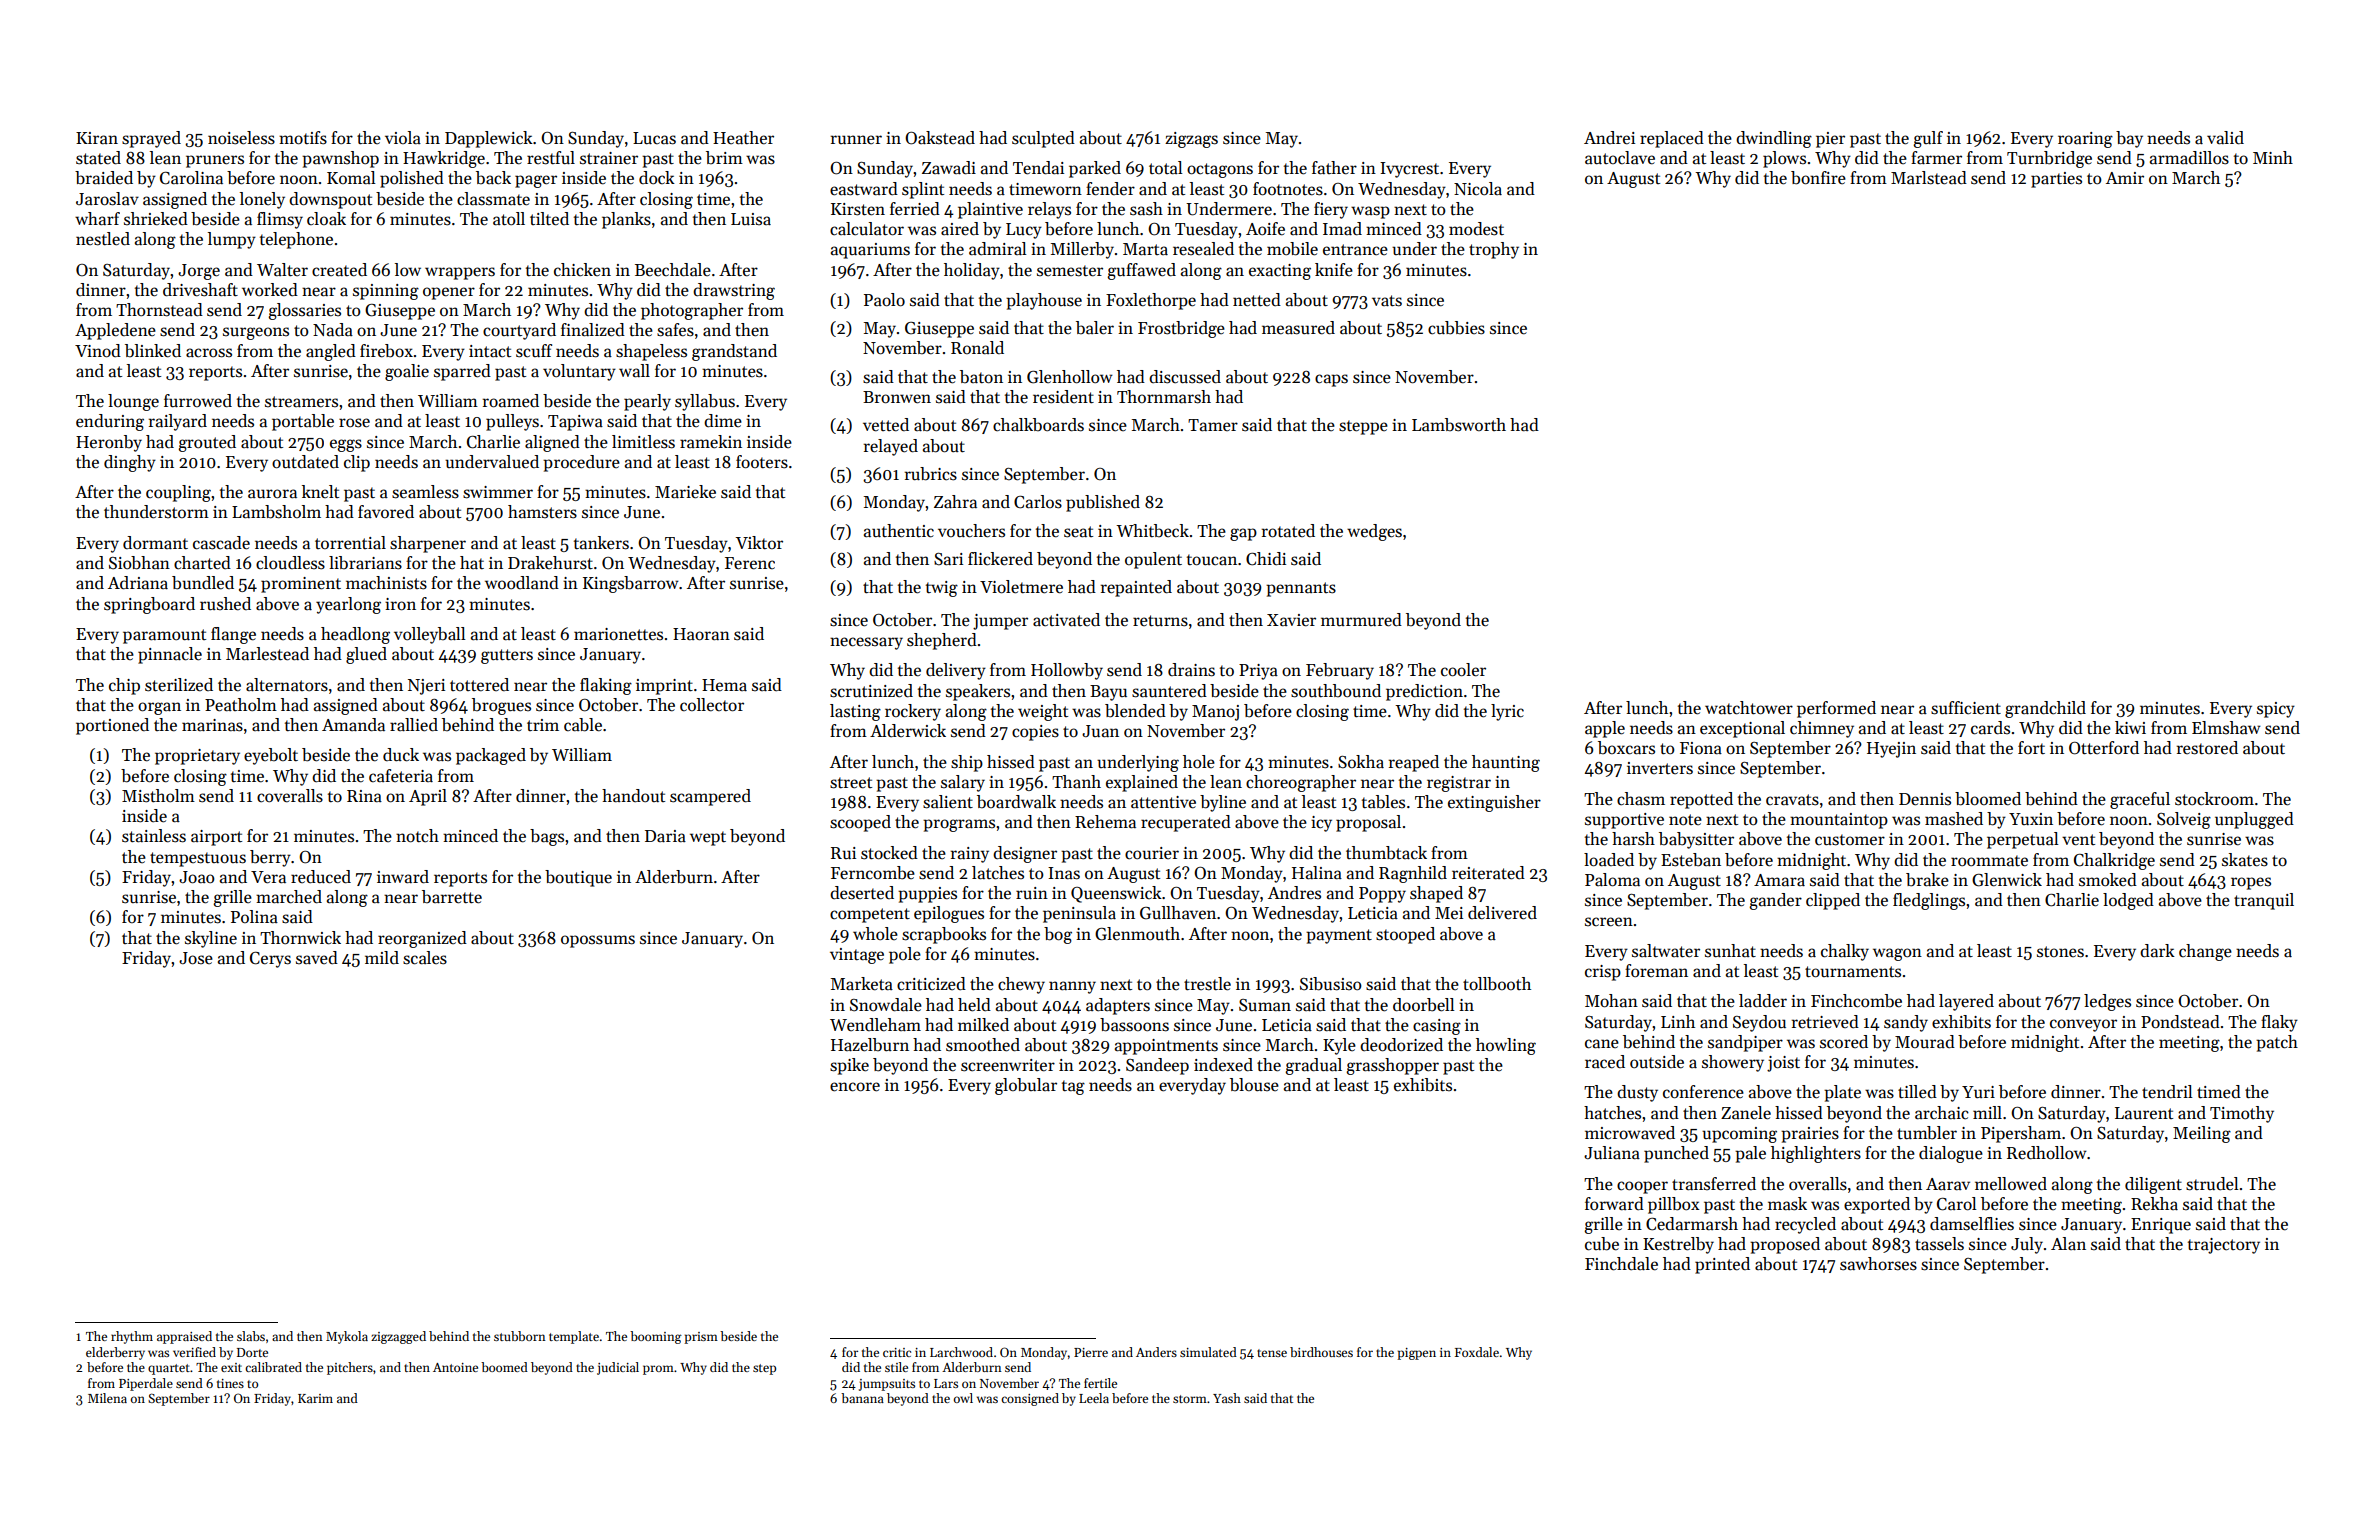 Image resolution: width=2380 pixels, height=1540 pixels. I want to click on stubborn, so click(520, 1336).
